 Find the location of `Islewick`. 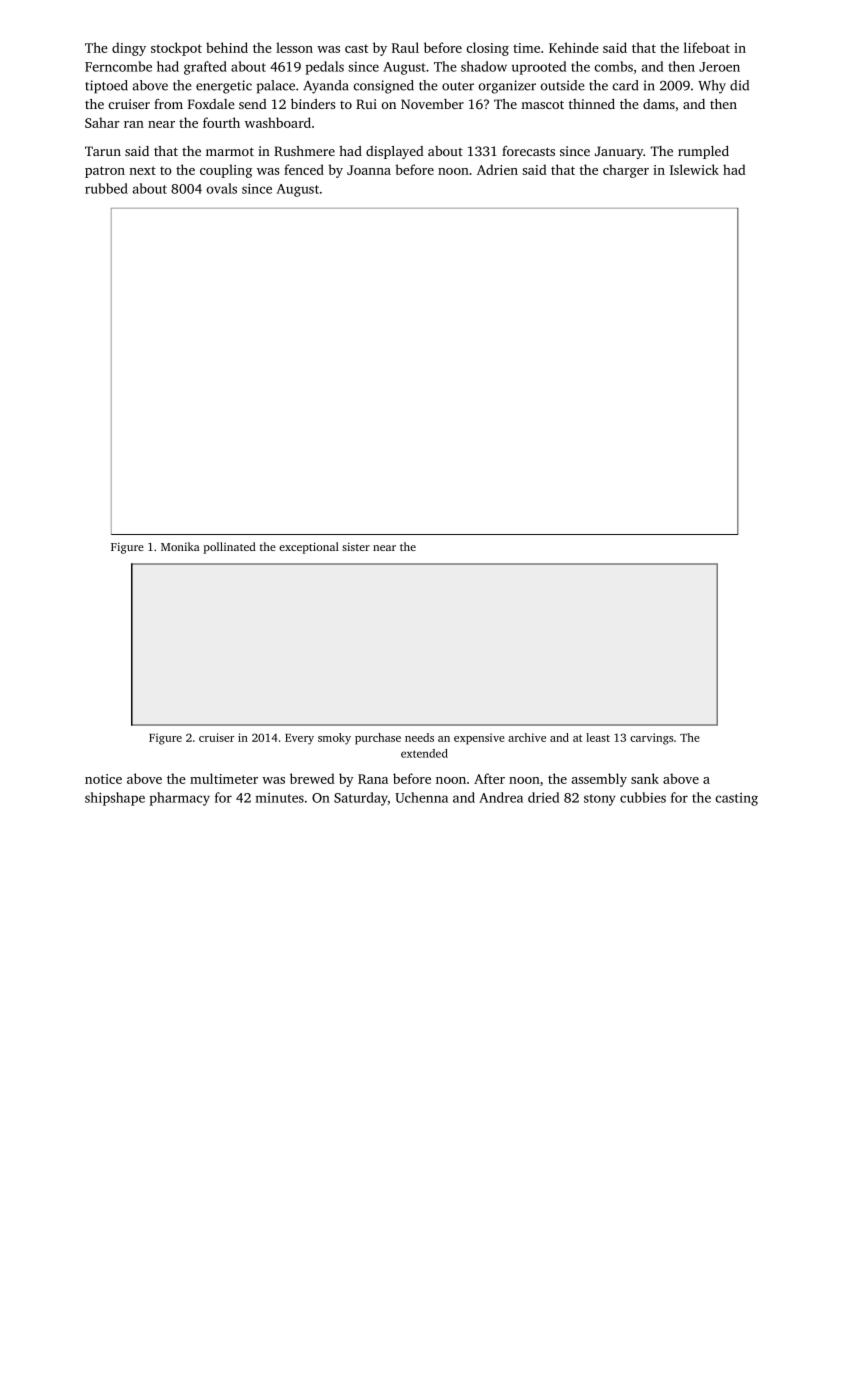

Islewick is located at coordinates (694, 169).
